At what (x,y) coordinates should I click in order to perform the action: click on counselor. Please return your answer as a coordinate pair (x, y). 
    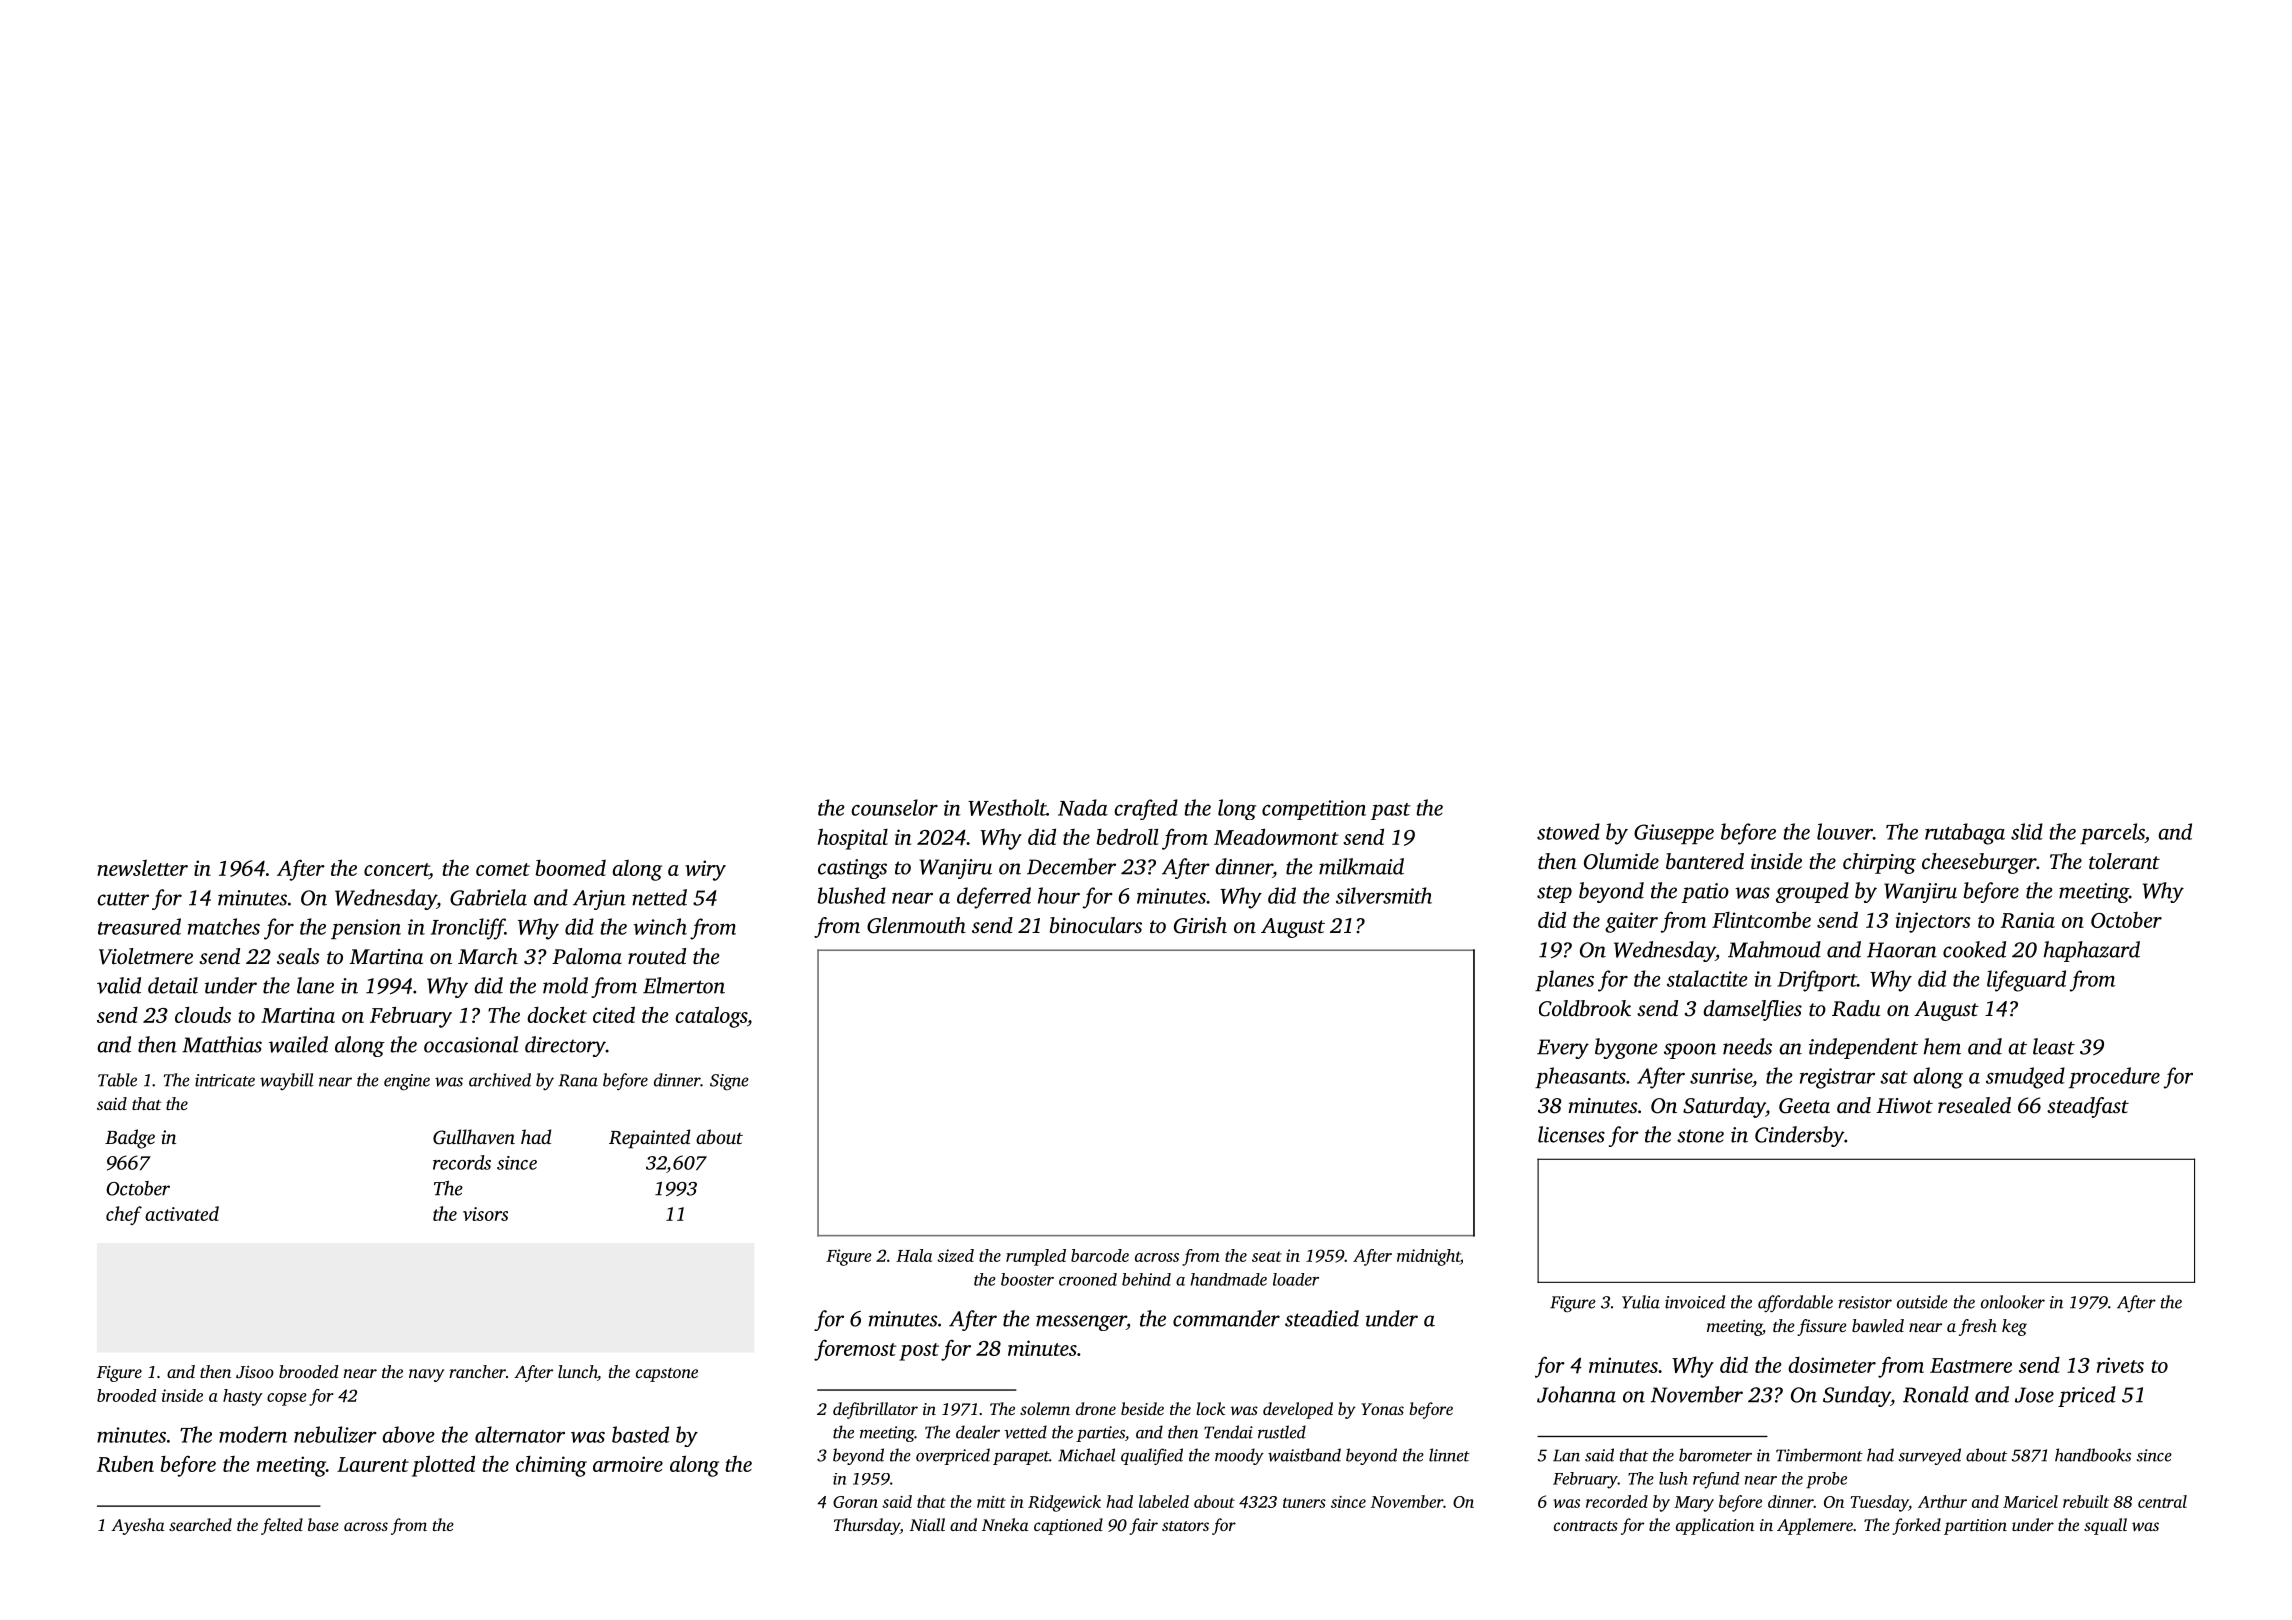
    Looking at the image, I should click on (894, 807).
